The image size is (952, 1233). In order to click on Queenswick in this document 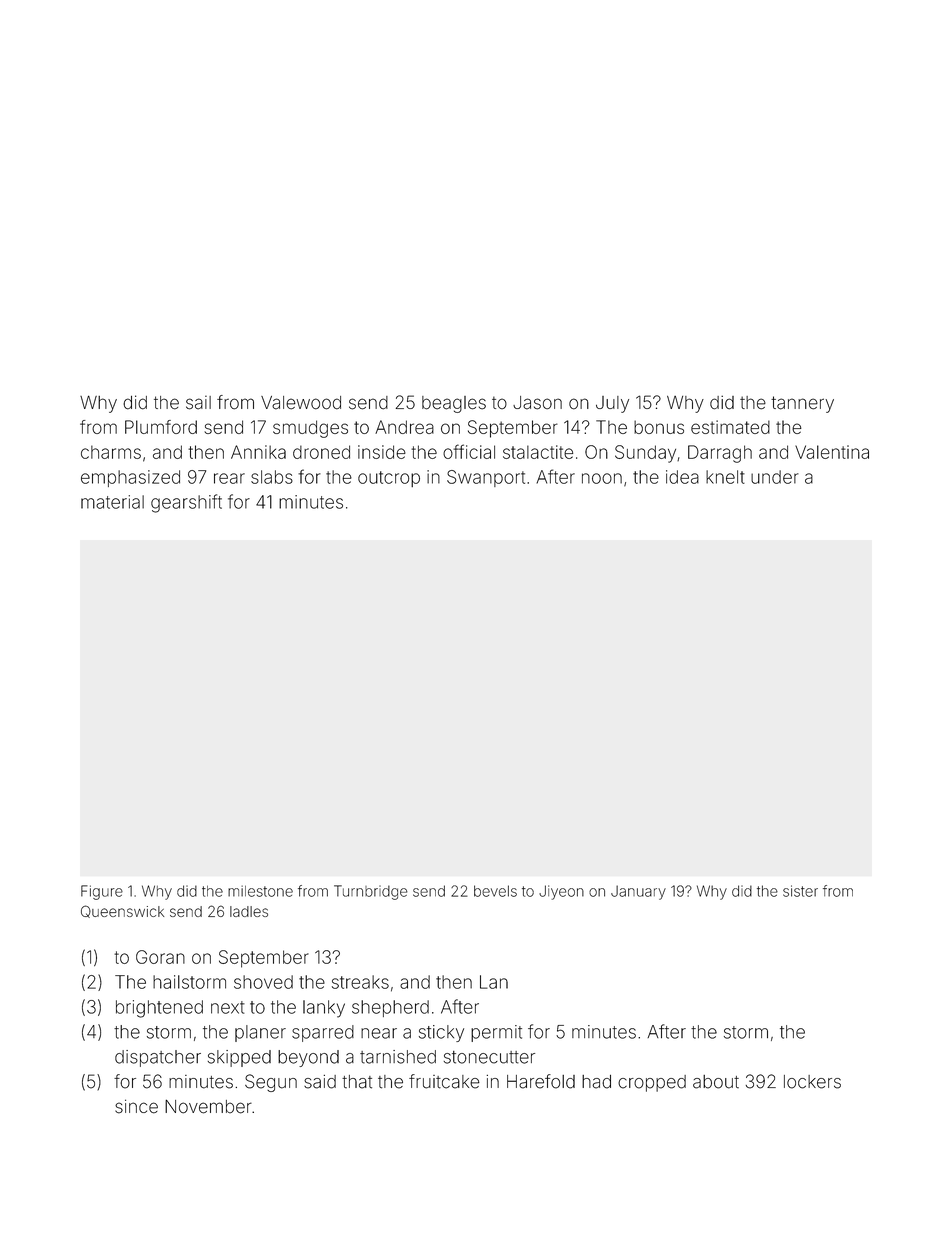, I will do `click(122, 911)`.
